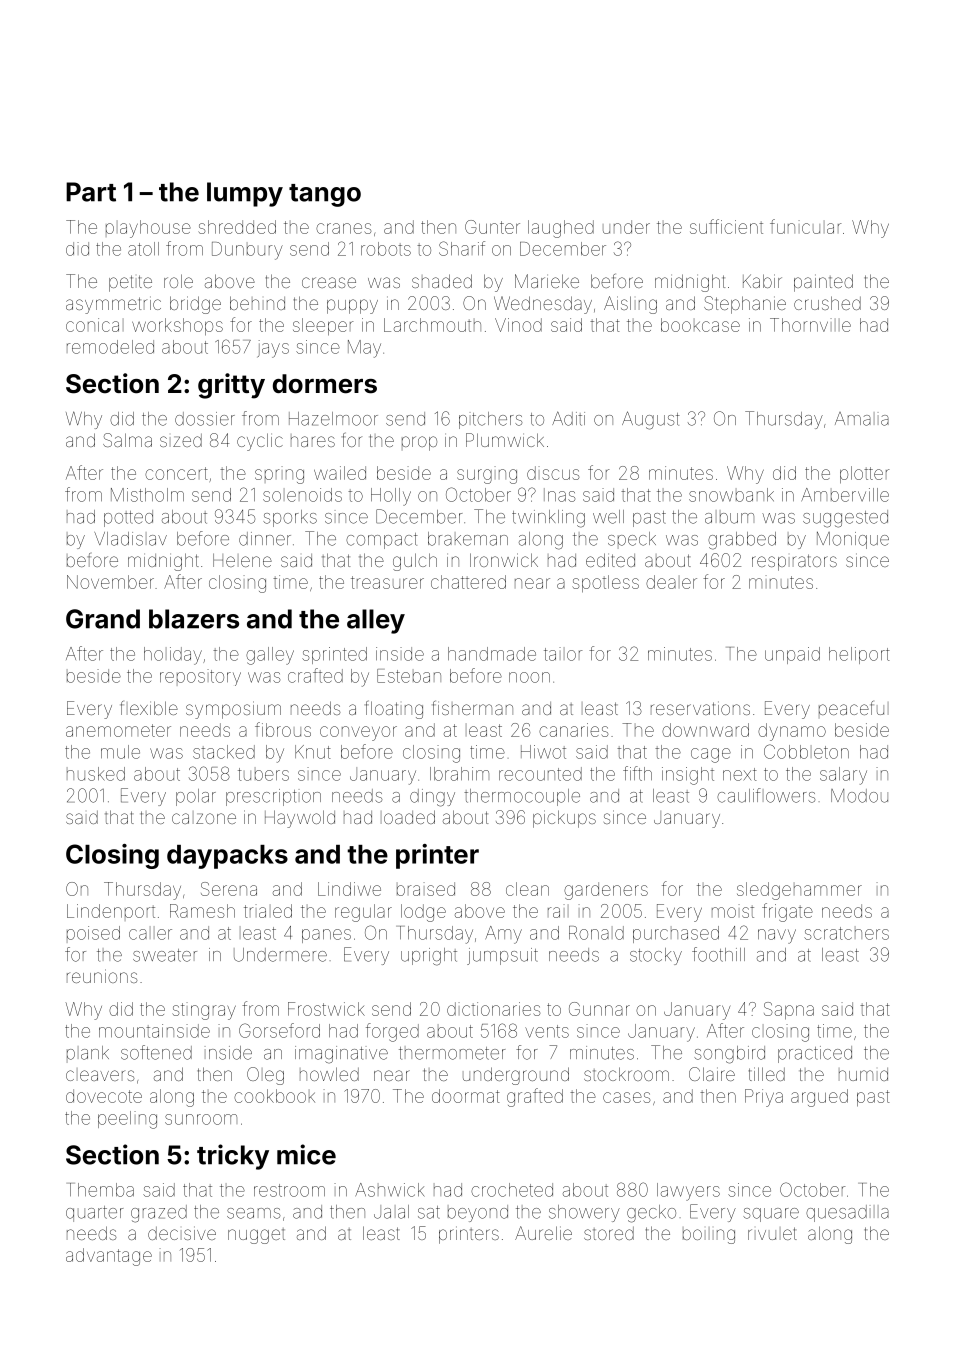  Describe the element at coordinates (130, 539) in the document. I see `Vladislav` at that location.
